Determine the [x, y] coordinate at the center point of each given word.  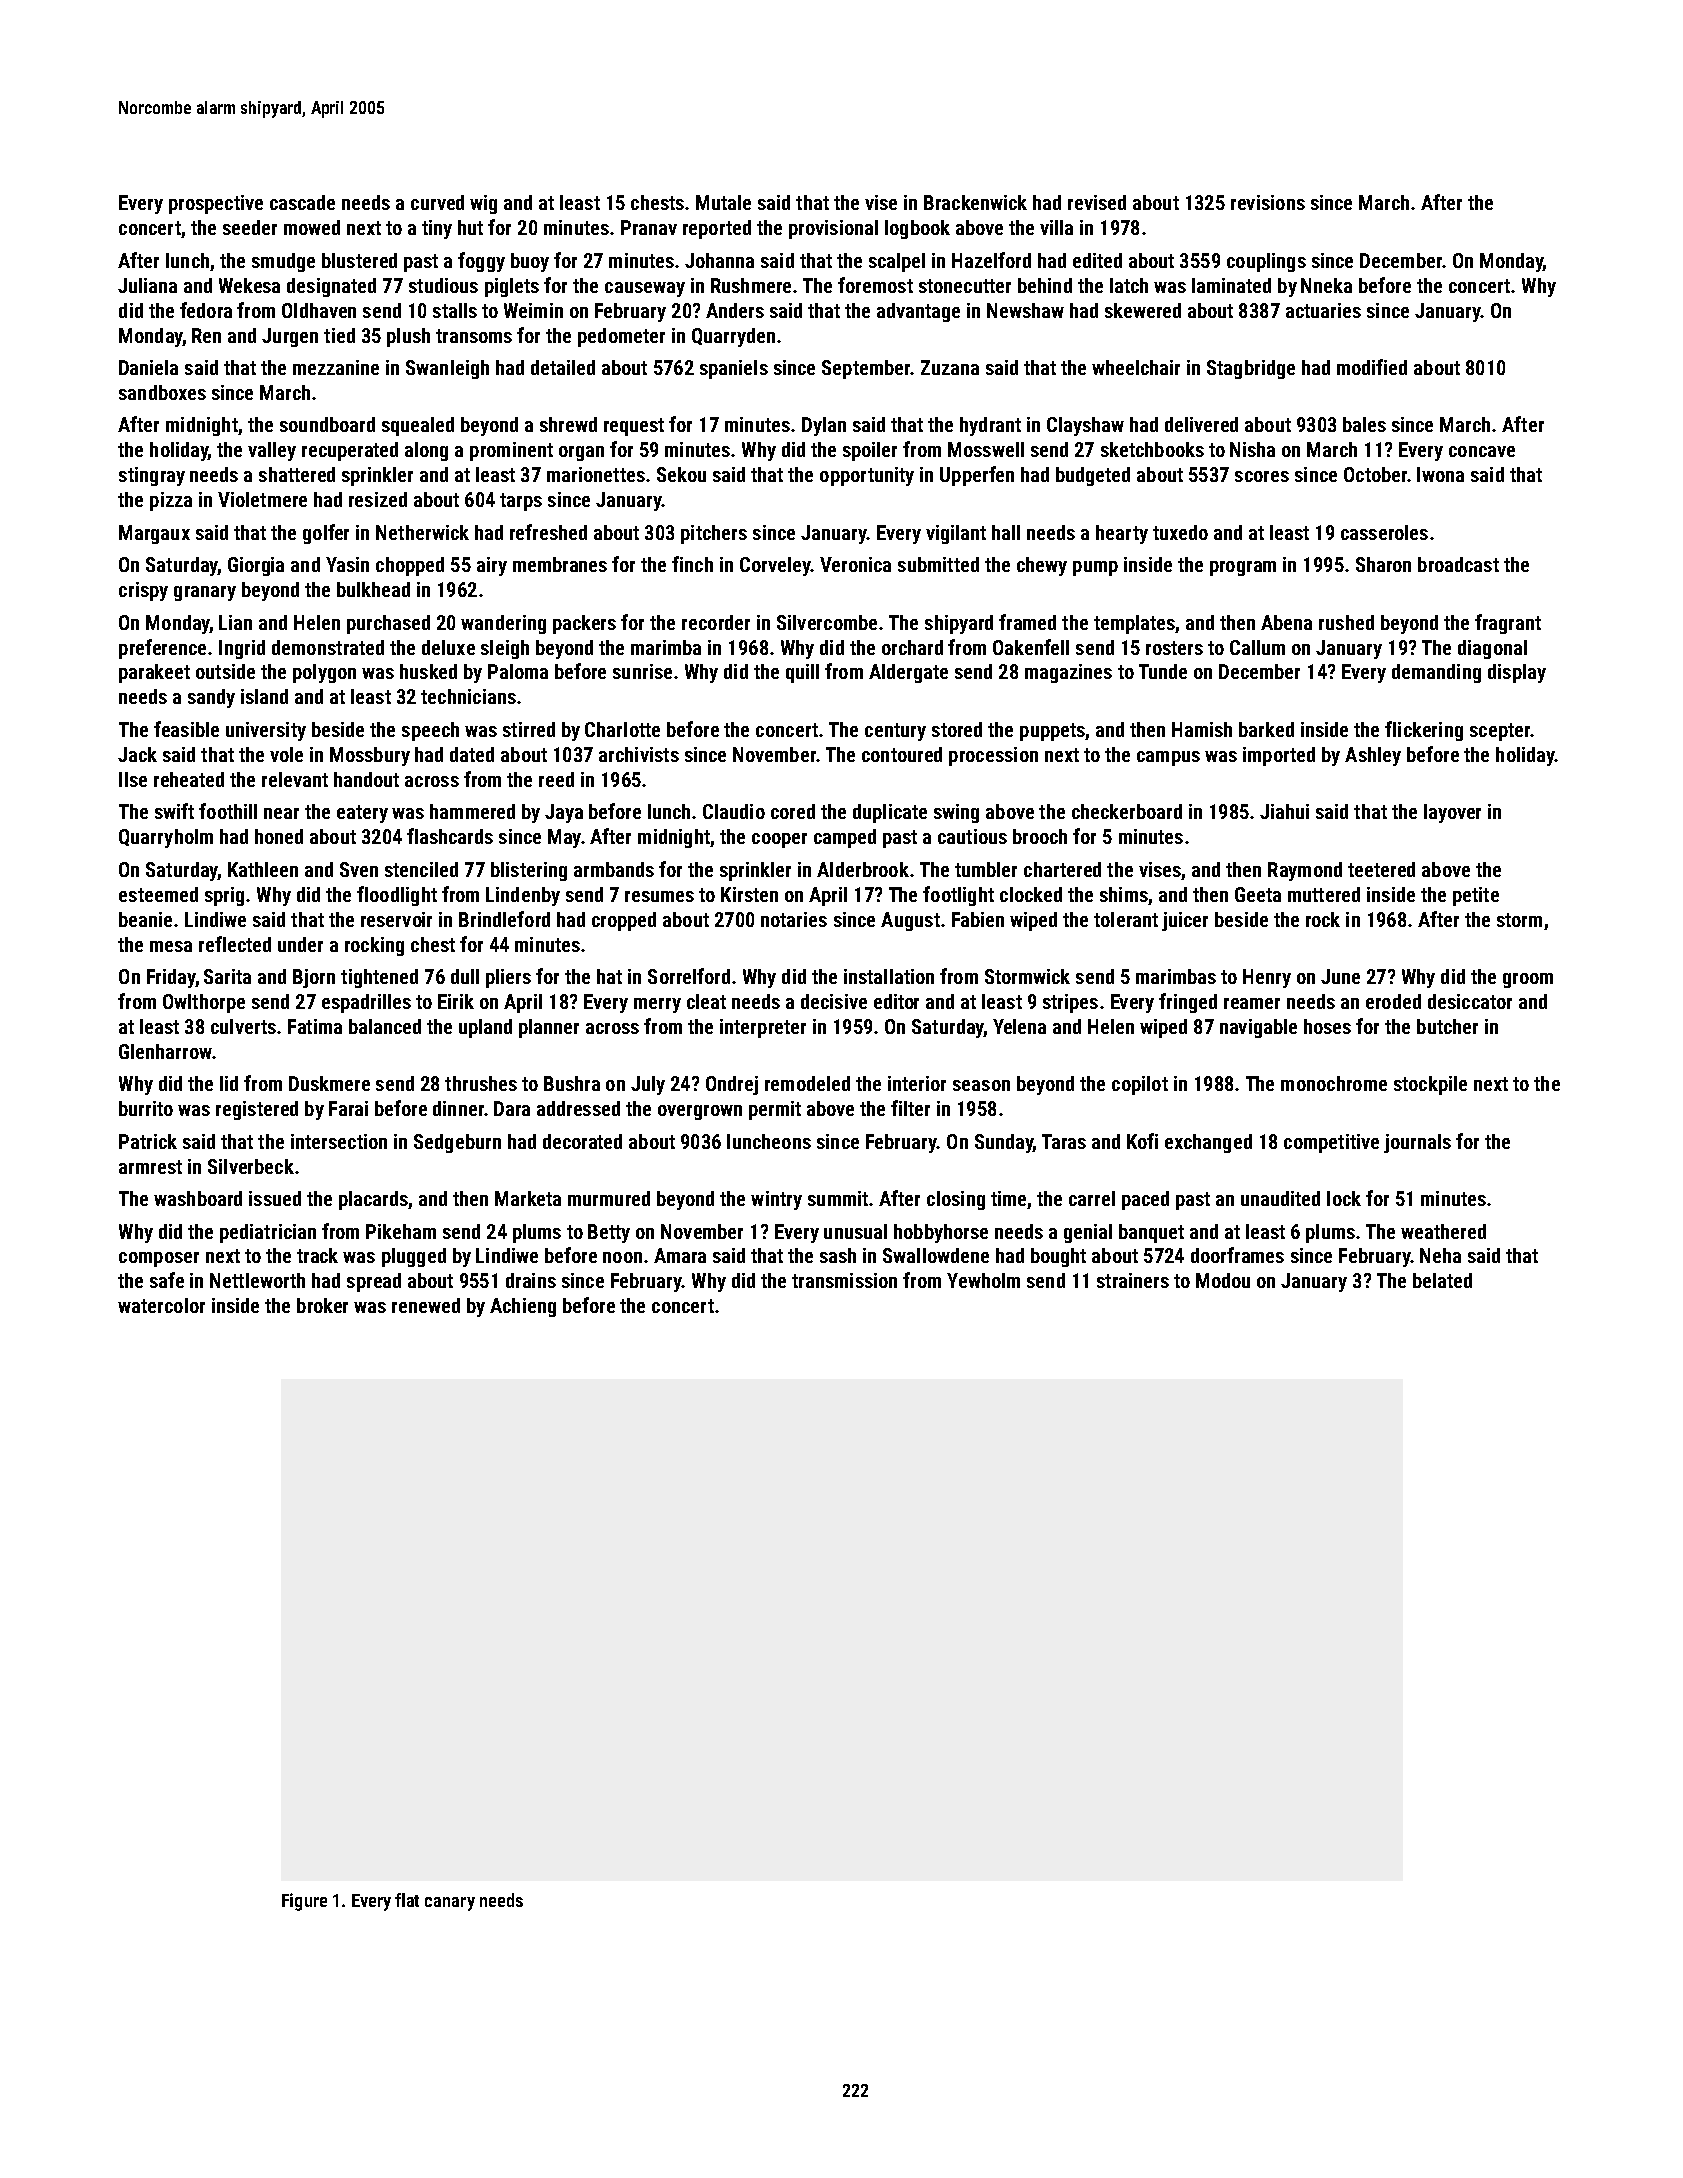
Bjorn [314, 978]
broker [322, 1305]
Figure [304, 1902]
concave [1482, 451]
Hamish [1202, 729]
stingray [152, 476]
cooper [779, 840]
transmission [844, 1280]
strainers [1133, 1280]
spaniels [734, 369]
